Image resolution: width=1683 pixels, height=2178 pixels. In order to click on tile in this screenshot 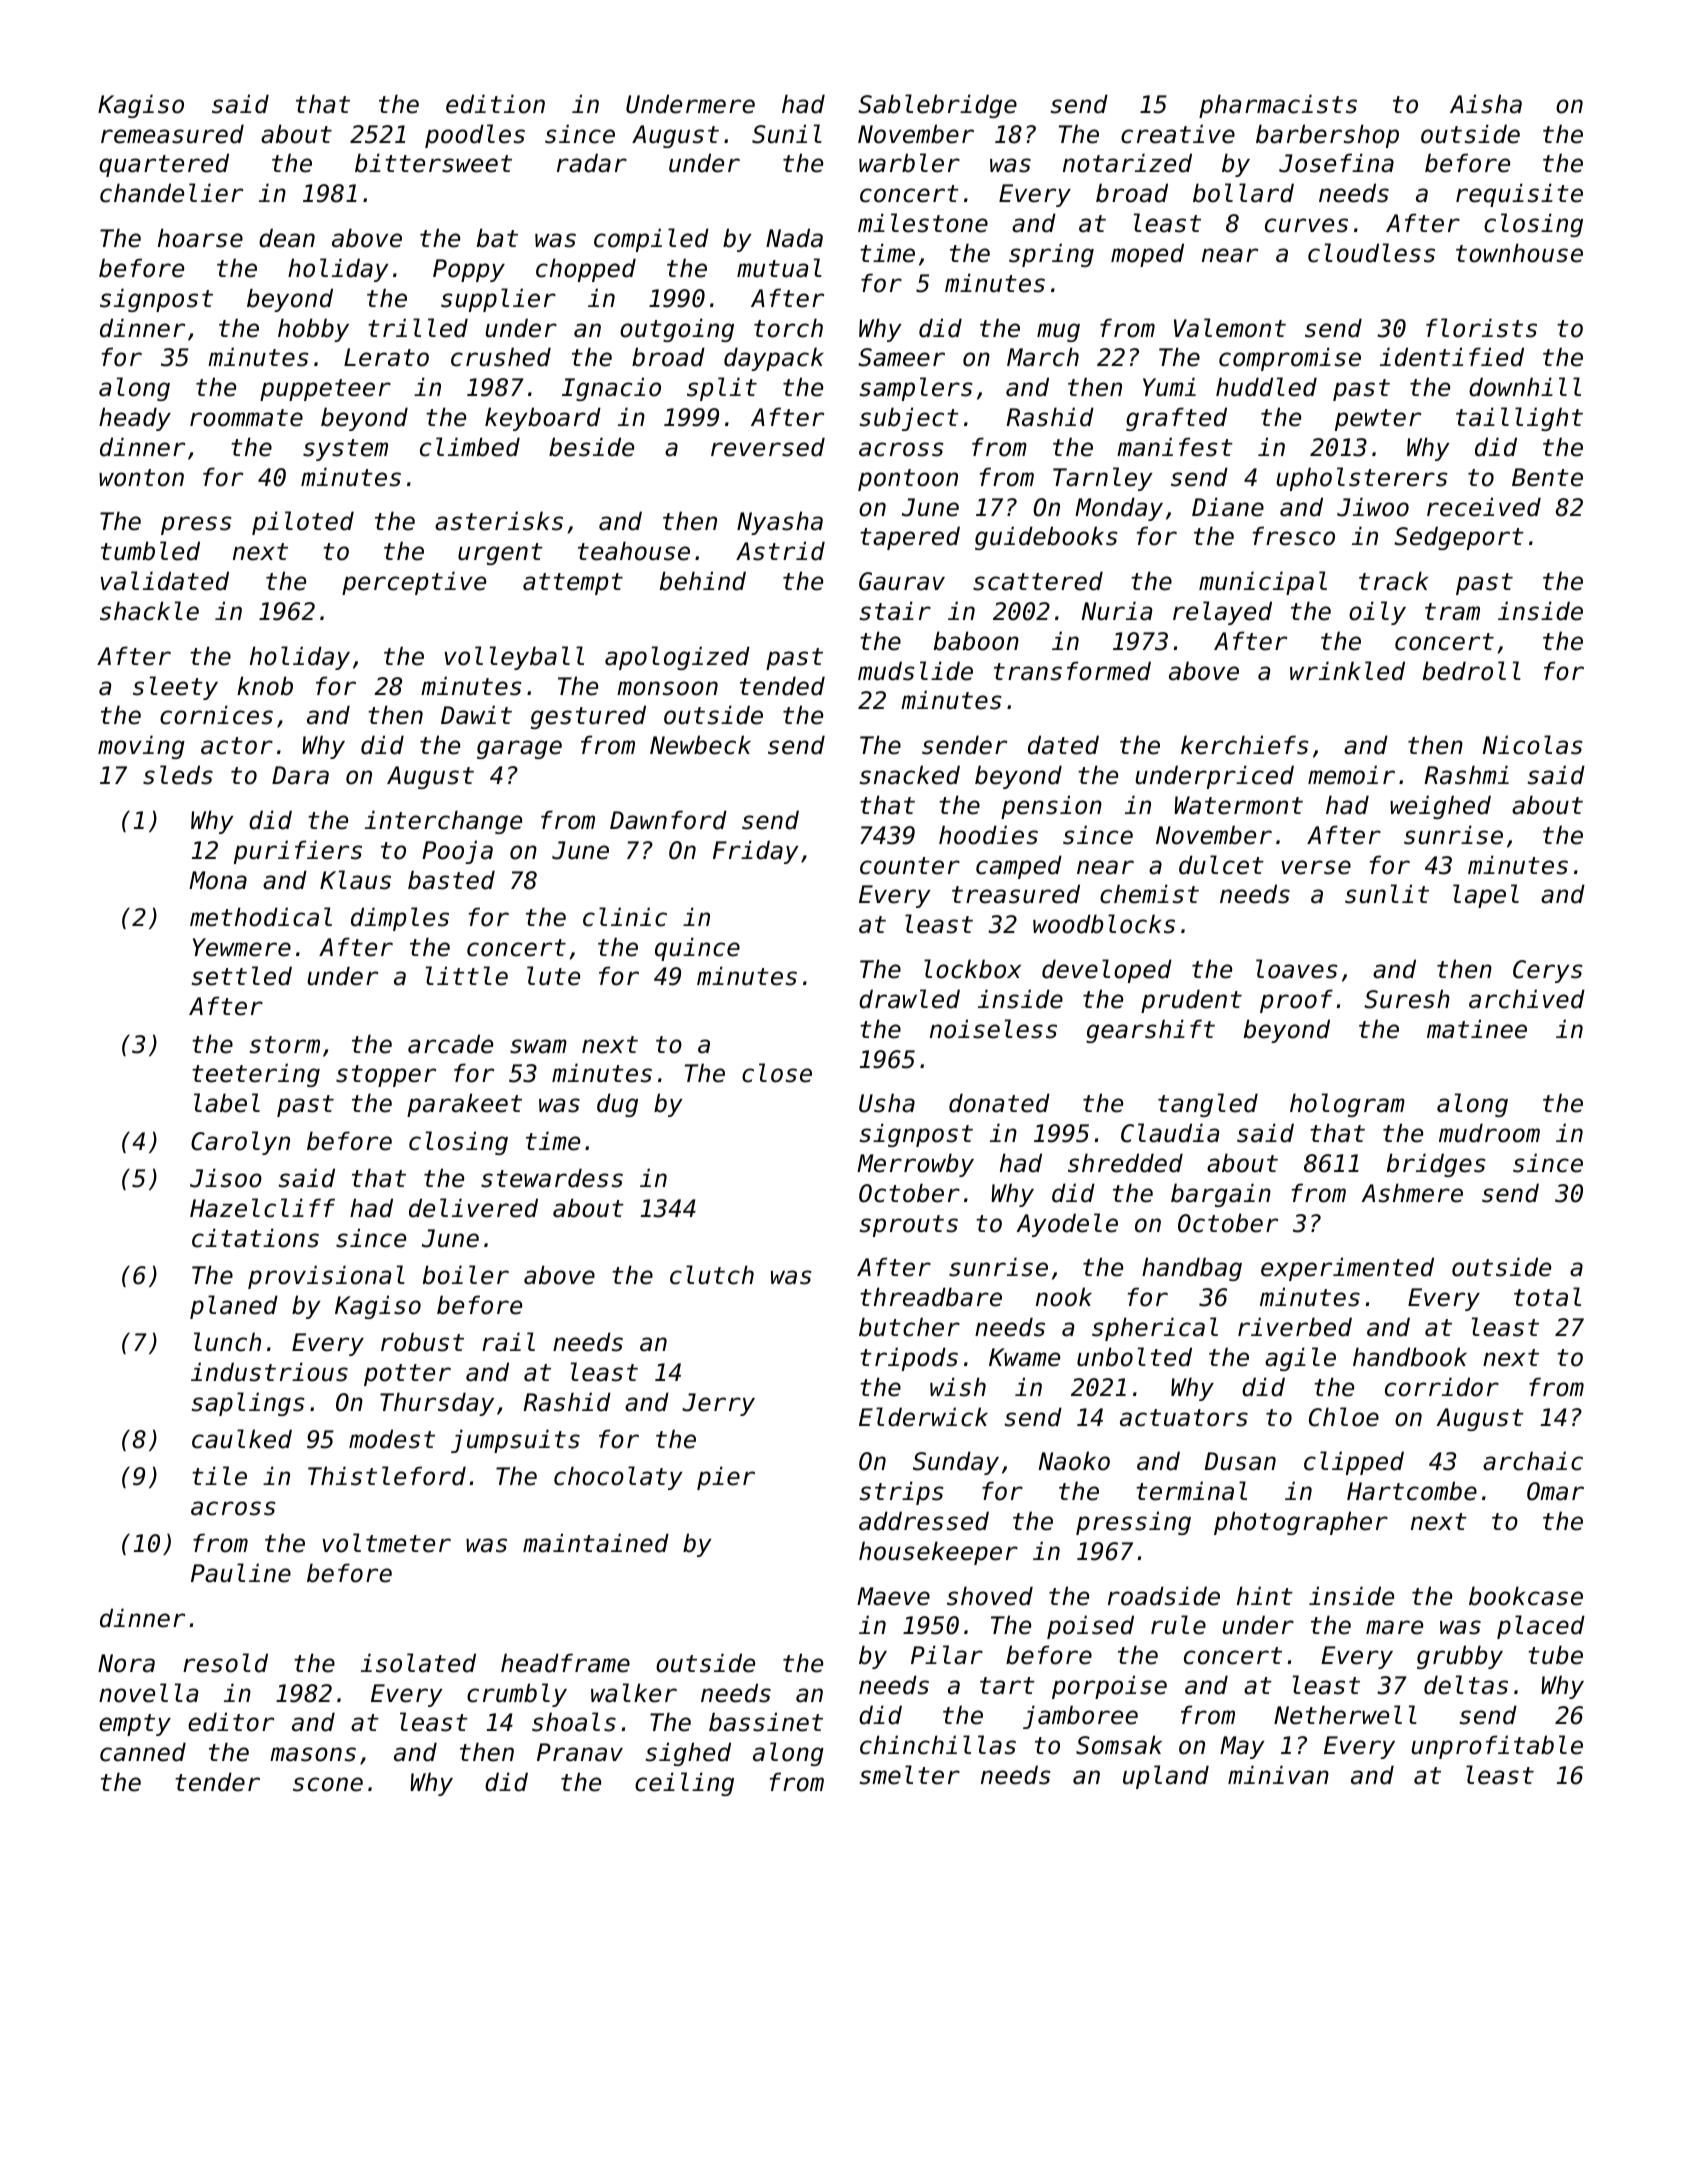, I will do `click(219, 1476)`.
